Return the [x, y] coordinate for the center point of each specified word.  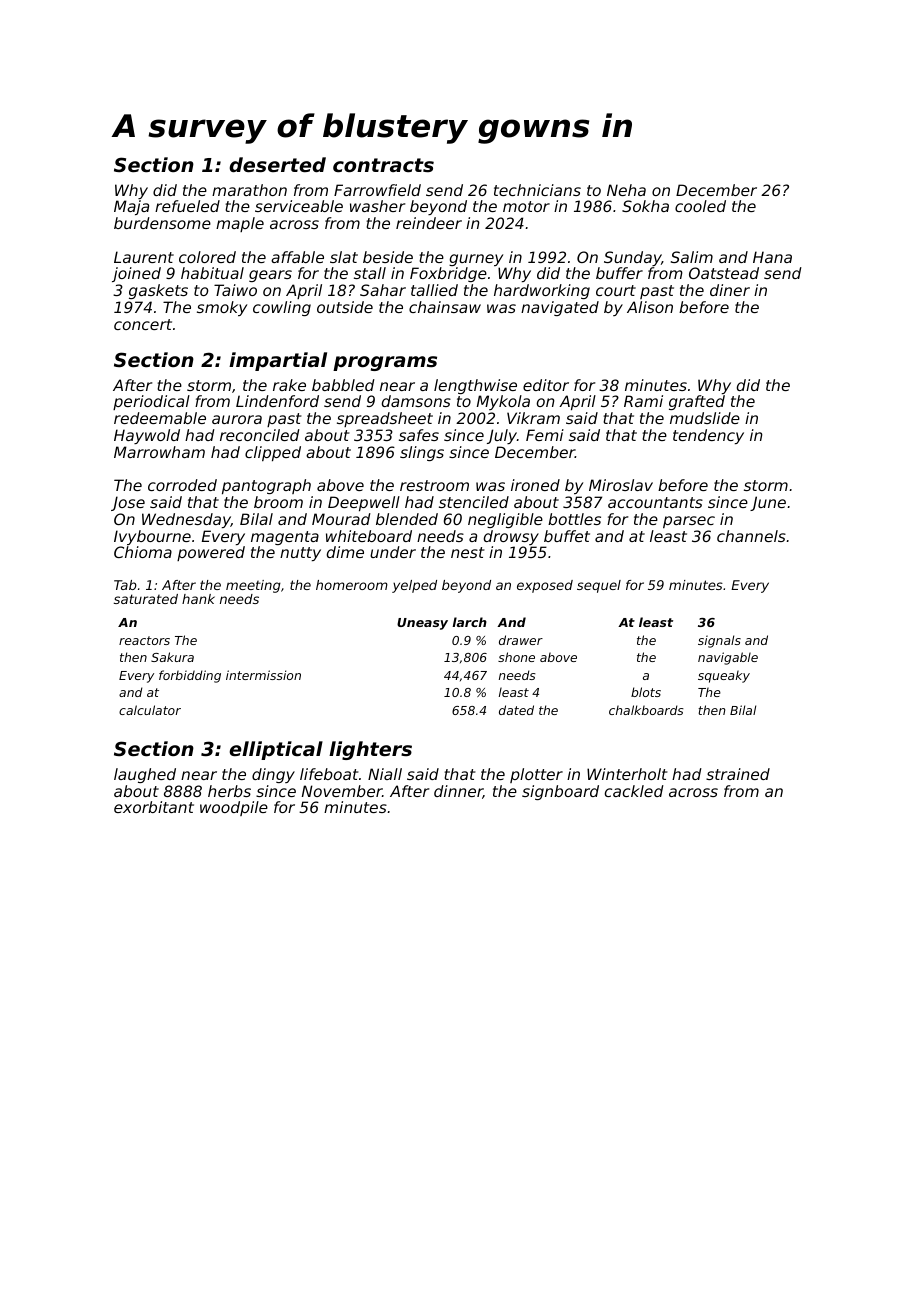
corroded [182, 485]
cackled [634, 791]
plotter [536, 775]
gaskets [158, 291]
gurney [476, 260]
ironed [535, 485]
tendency [708, 436]
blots [646, 692]
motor [526, 206]
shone [516, 657]
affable [297, 257]
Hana [772, 257]
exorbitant [154, 807]
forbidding [190, 676]
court [616, 290]
